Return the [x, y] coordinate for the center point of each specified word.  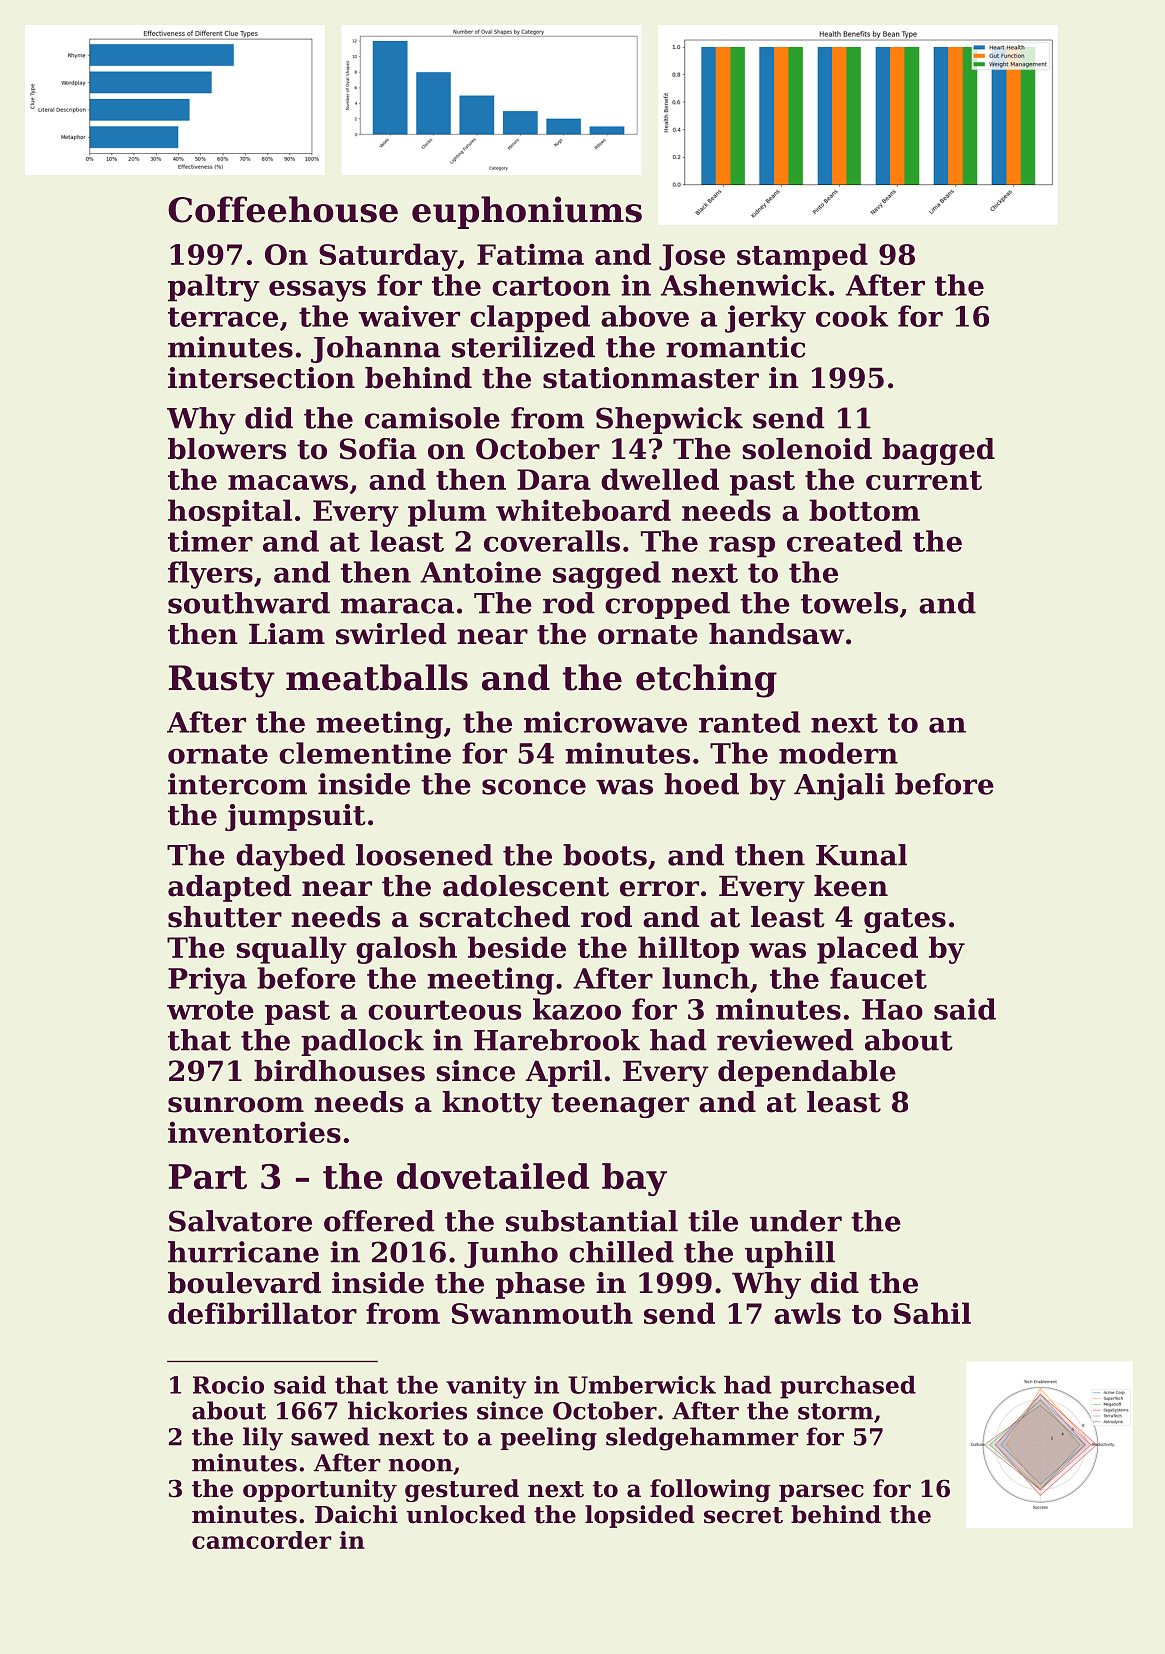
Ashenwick [744, 285]
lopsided [640, 1516]
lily [263, 1439]
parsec [821, 1493]
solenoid [807, 449]
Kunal [861, 855]
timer [210, 541]
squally [291, 950]
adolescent [526, 886]
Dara [554, 479]
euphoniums [527, 212]
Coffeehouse [283, 209]
